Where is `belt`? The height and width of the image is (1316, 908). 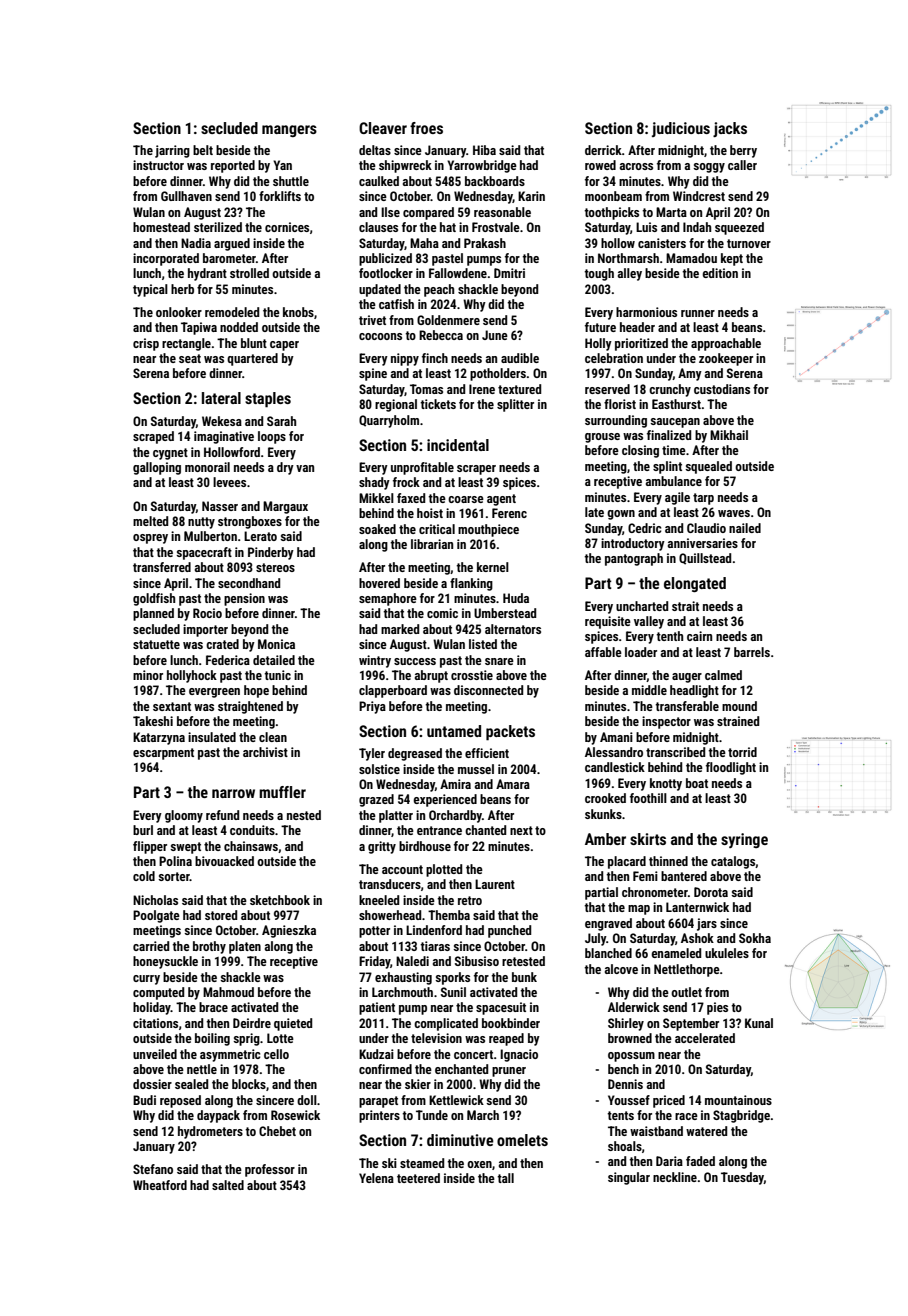 belt is located at coordinates (203, 150).
